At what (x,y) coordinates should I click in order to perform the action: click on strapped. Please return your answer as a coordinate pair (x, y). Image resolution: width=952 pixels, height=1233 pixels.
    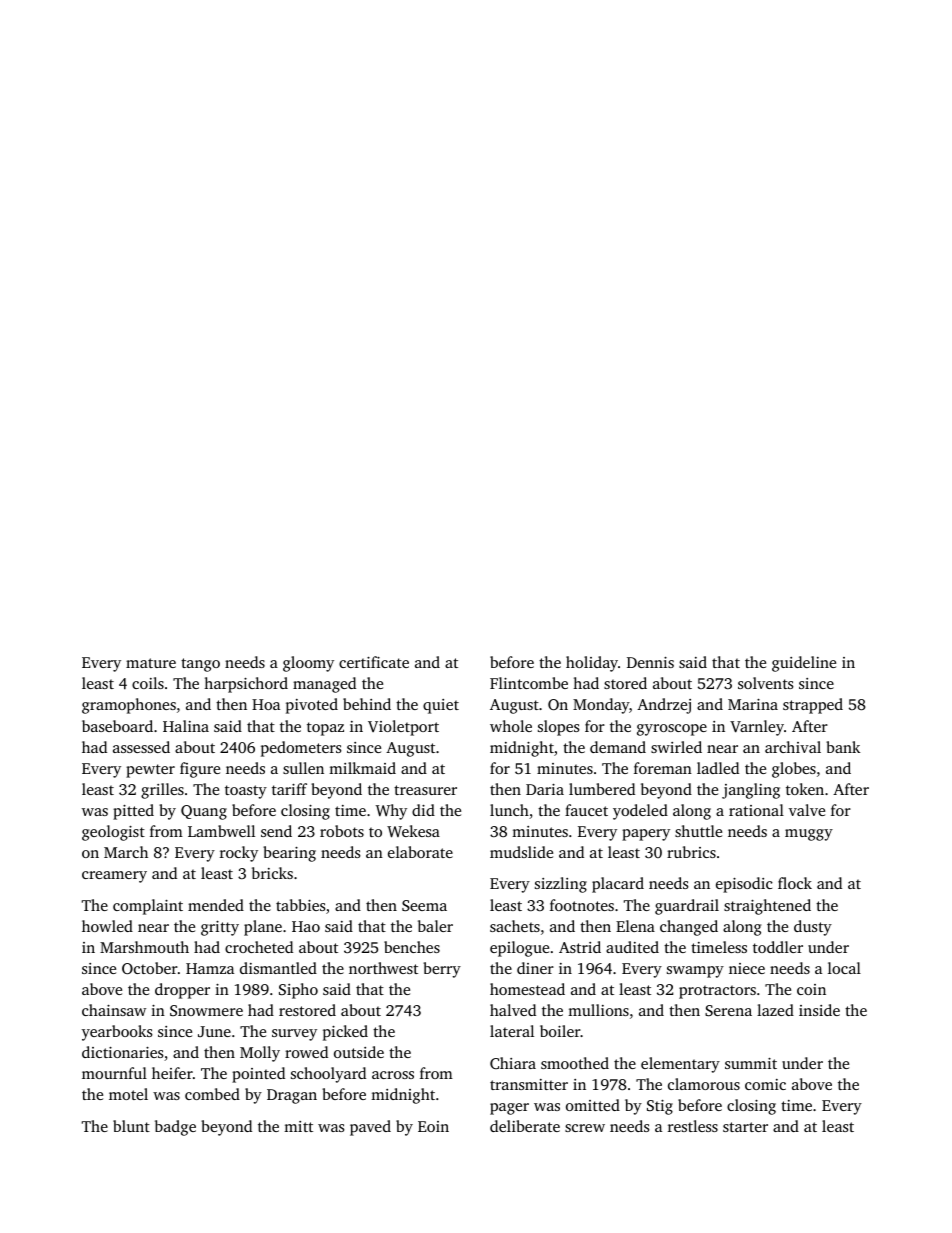
    Looking at the image, I should click on (813, 706).
